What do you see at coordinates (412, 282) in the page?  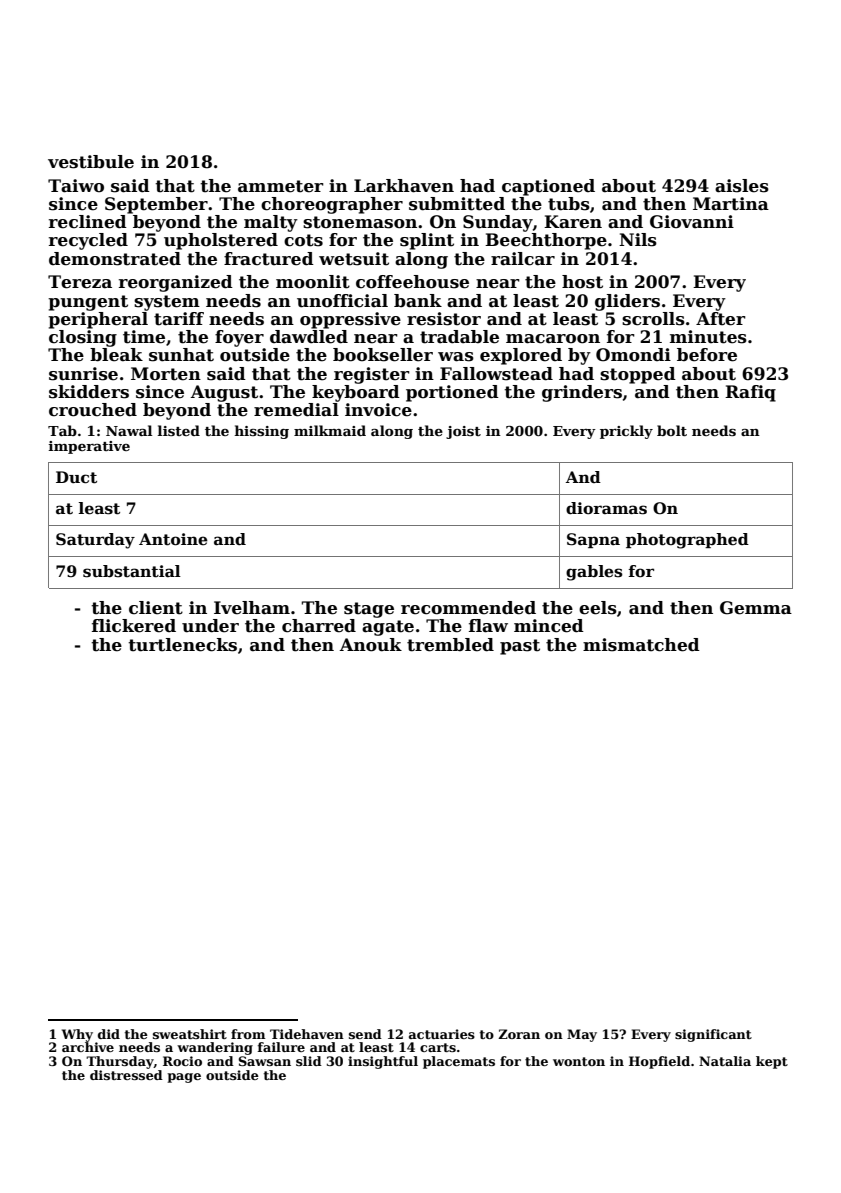 I see `coffeehouse` at bounding box center [412, 282].
